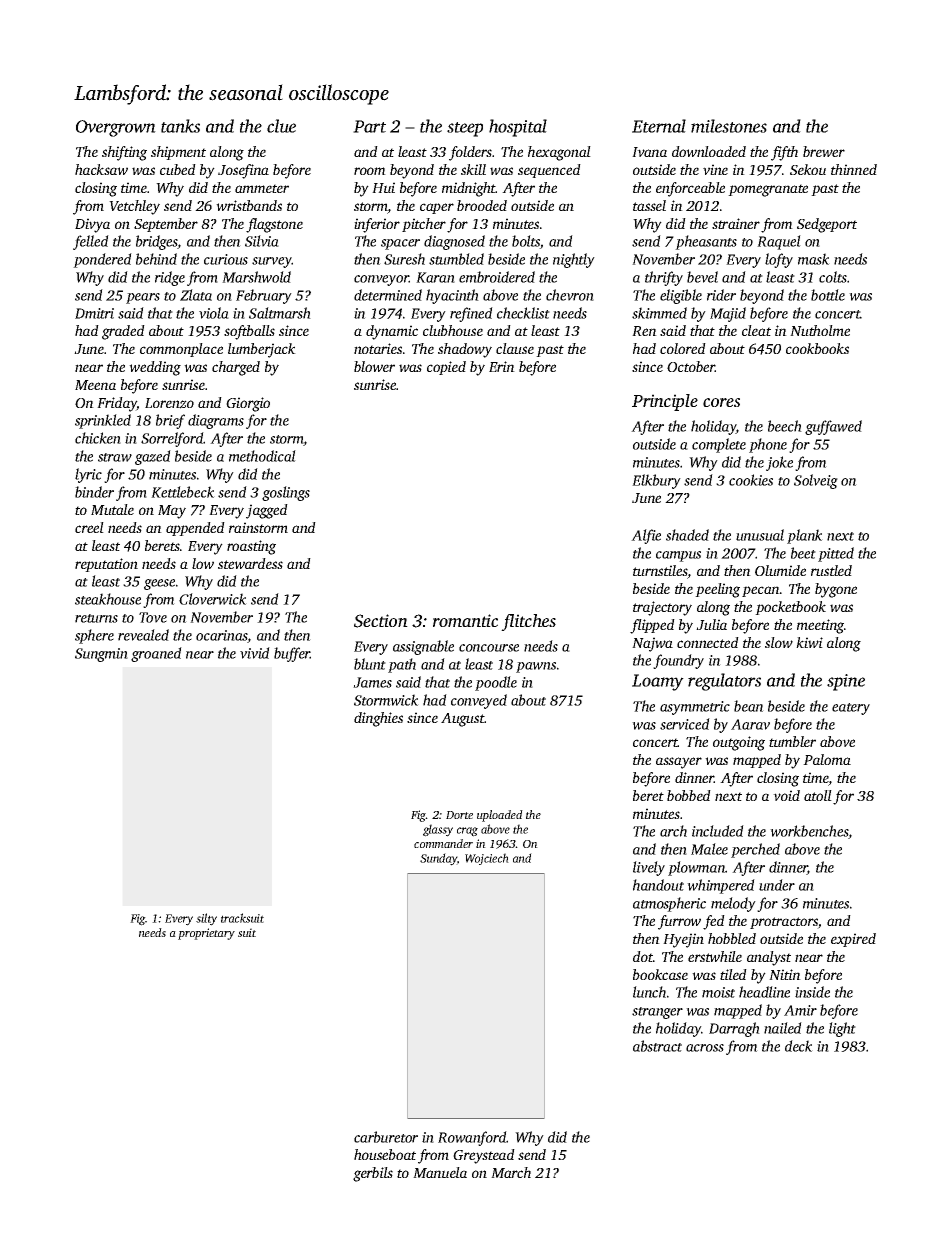  Describe the element at coordinates (272, 262) in the screenshot. I see `survey` at that location.
